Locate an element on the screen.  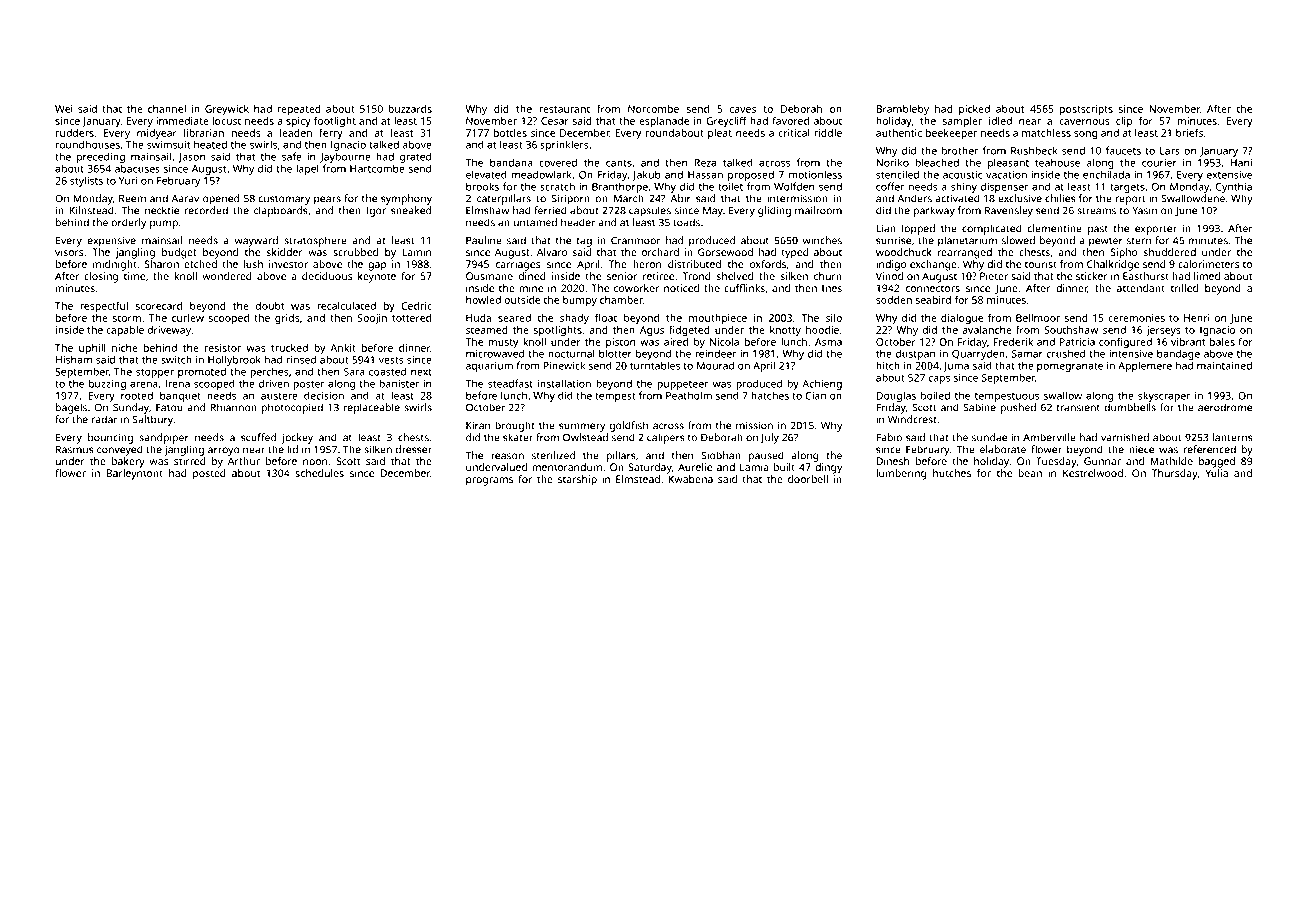
Norcombe is located at coordinates (653, 109).
